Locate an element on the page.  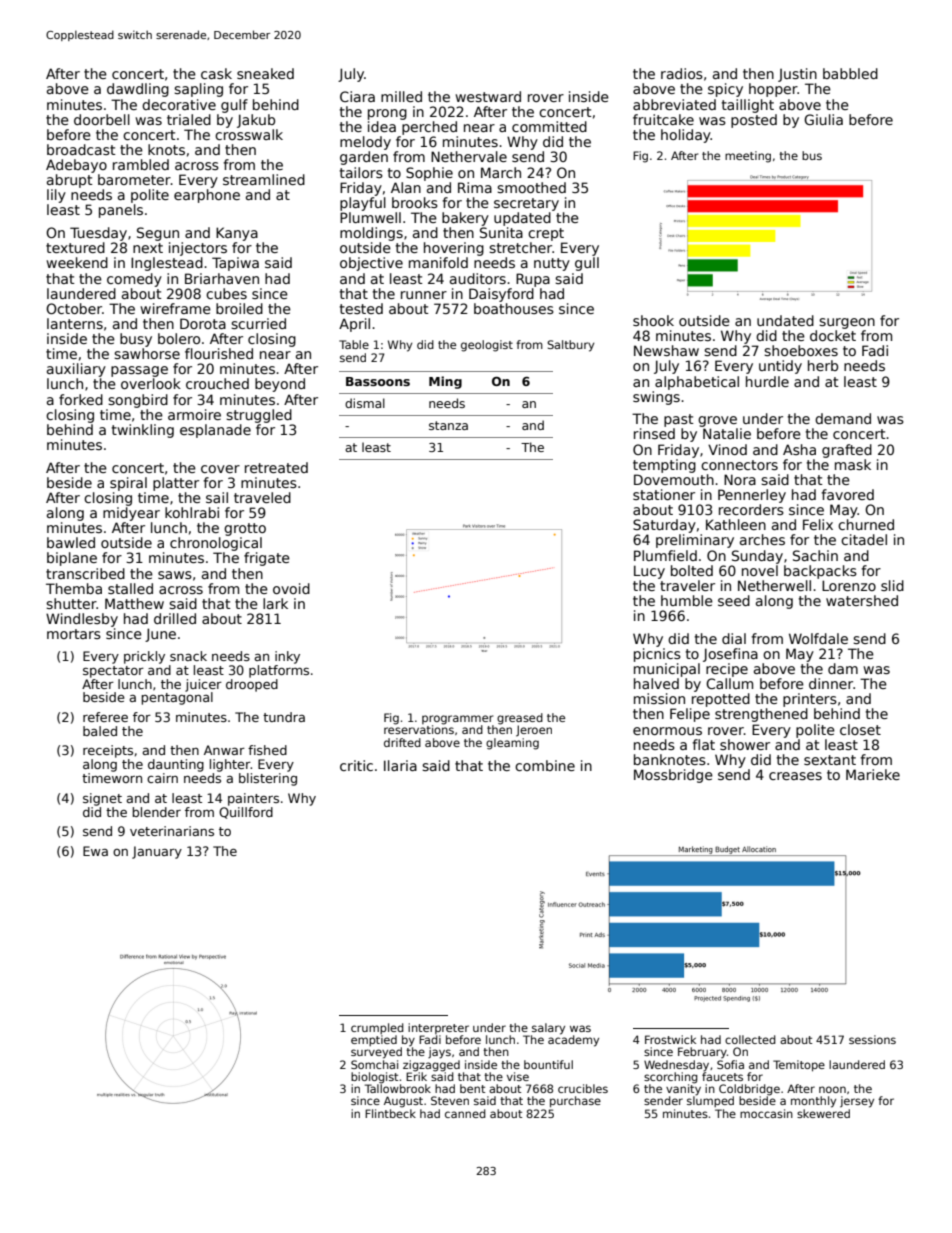
flat is located at coordinates (703, 744).
